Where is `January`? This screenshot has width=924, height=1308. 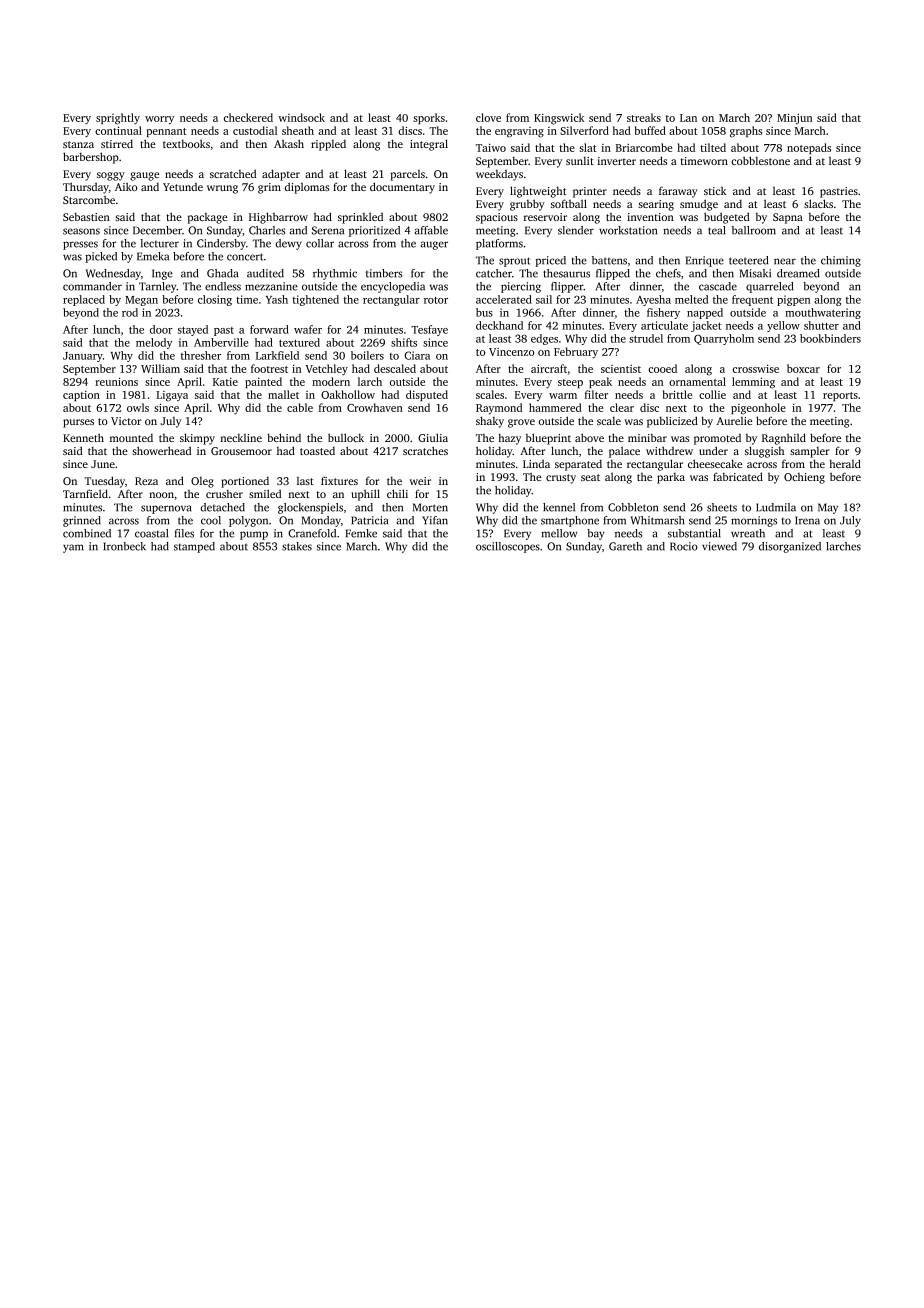 January is located at coordinates (83, 357).
